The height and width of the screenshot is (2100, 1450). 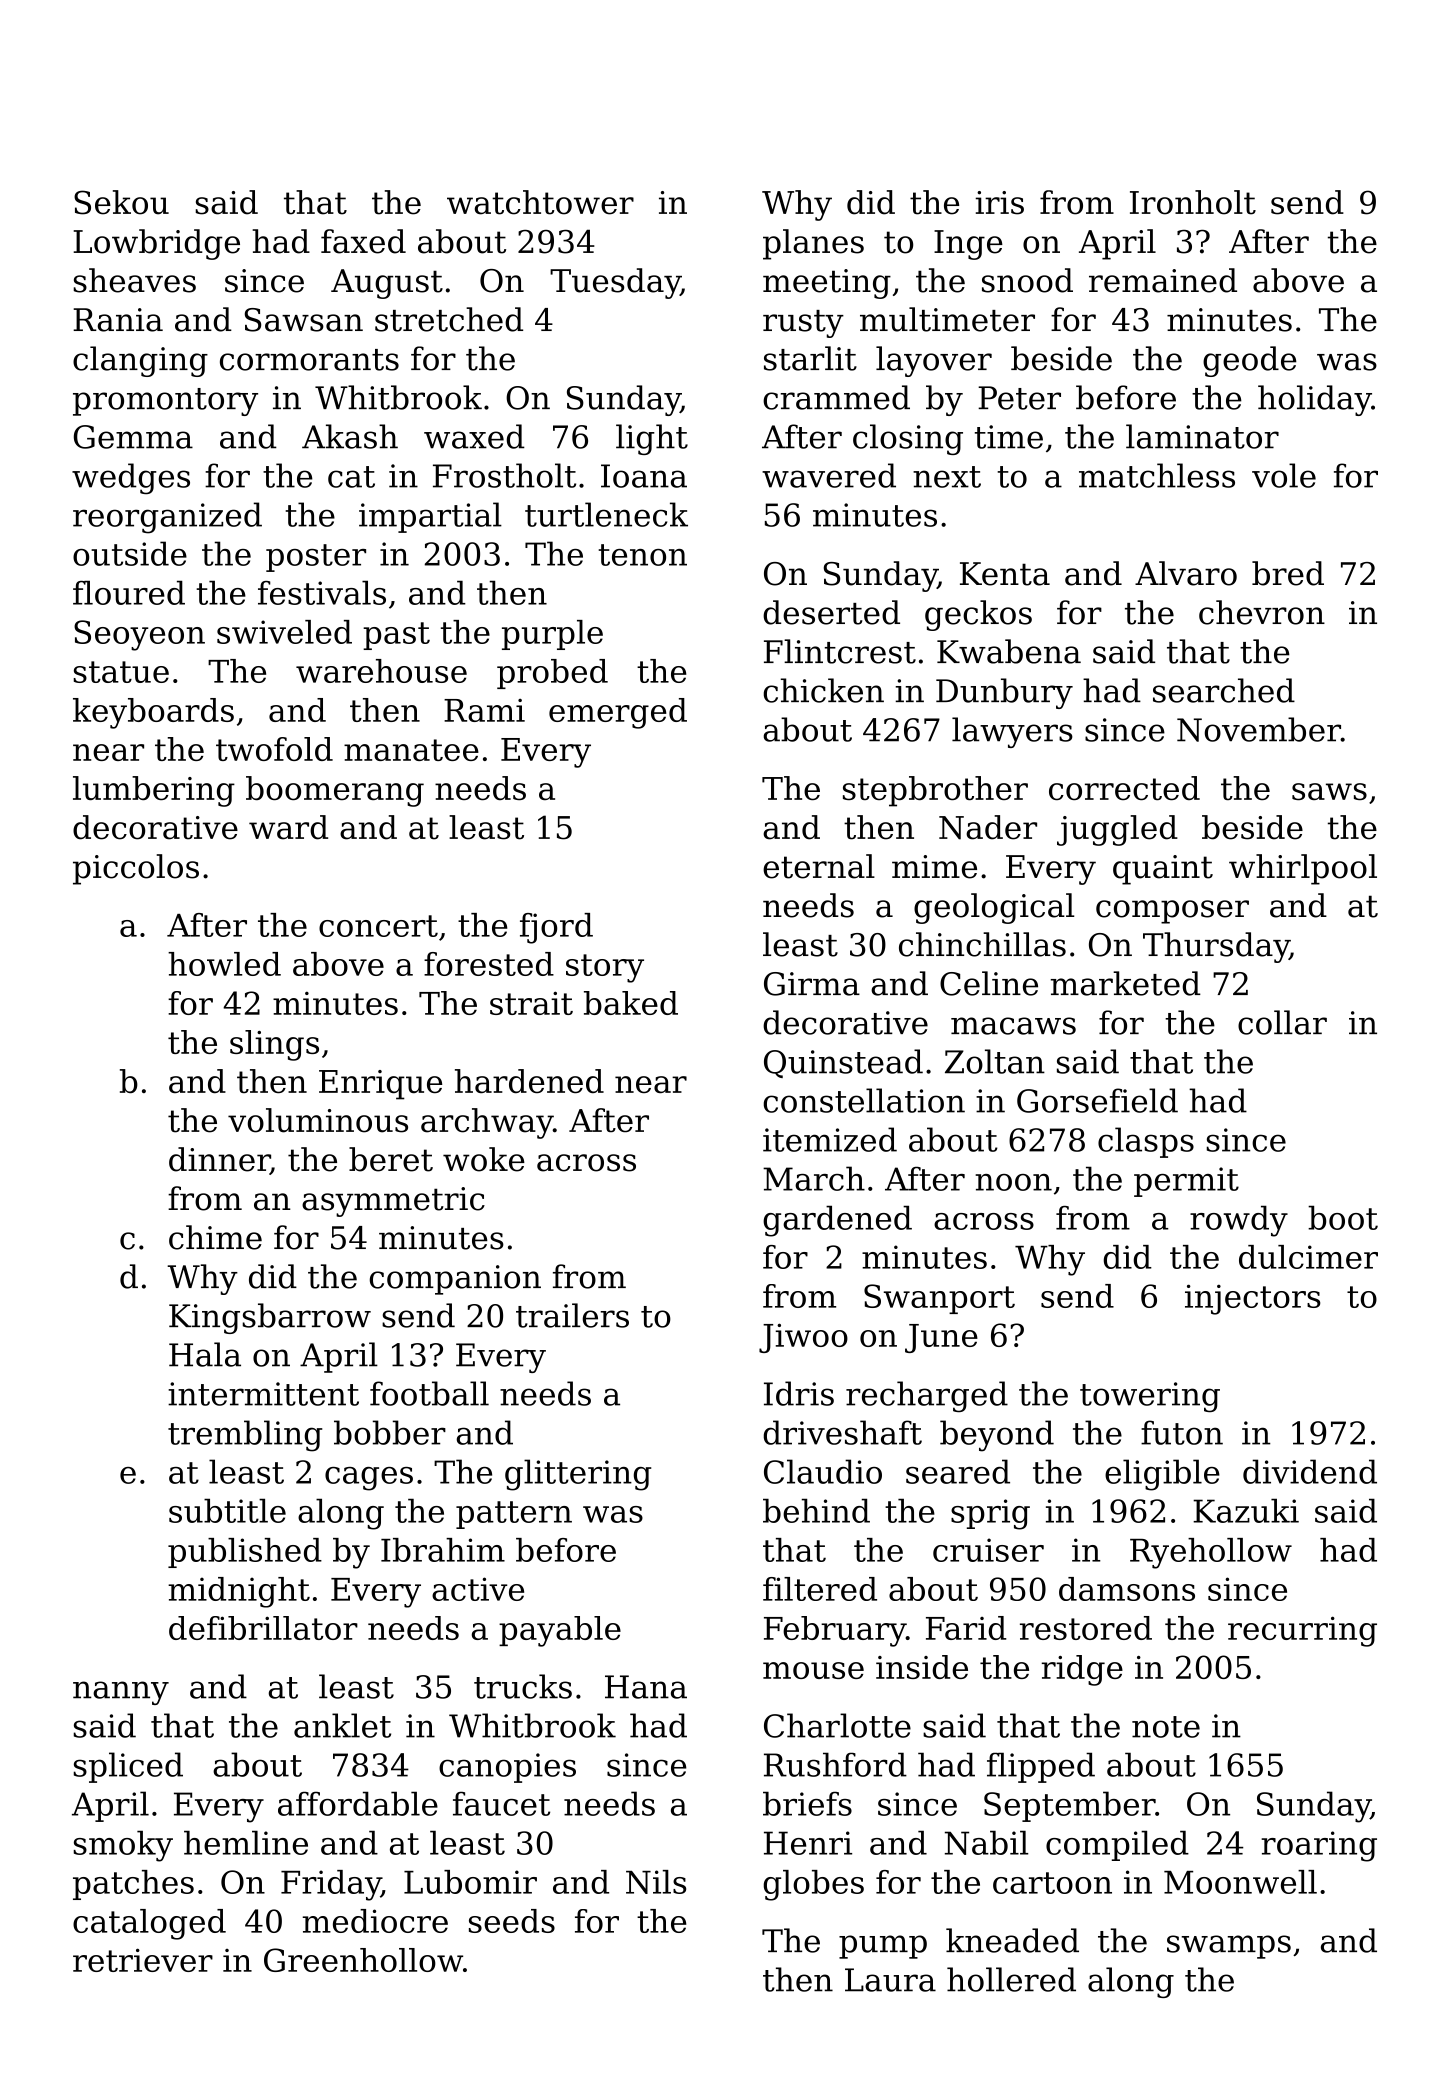 I want to click on light, so click(x=652, y=439).
